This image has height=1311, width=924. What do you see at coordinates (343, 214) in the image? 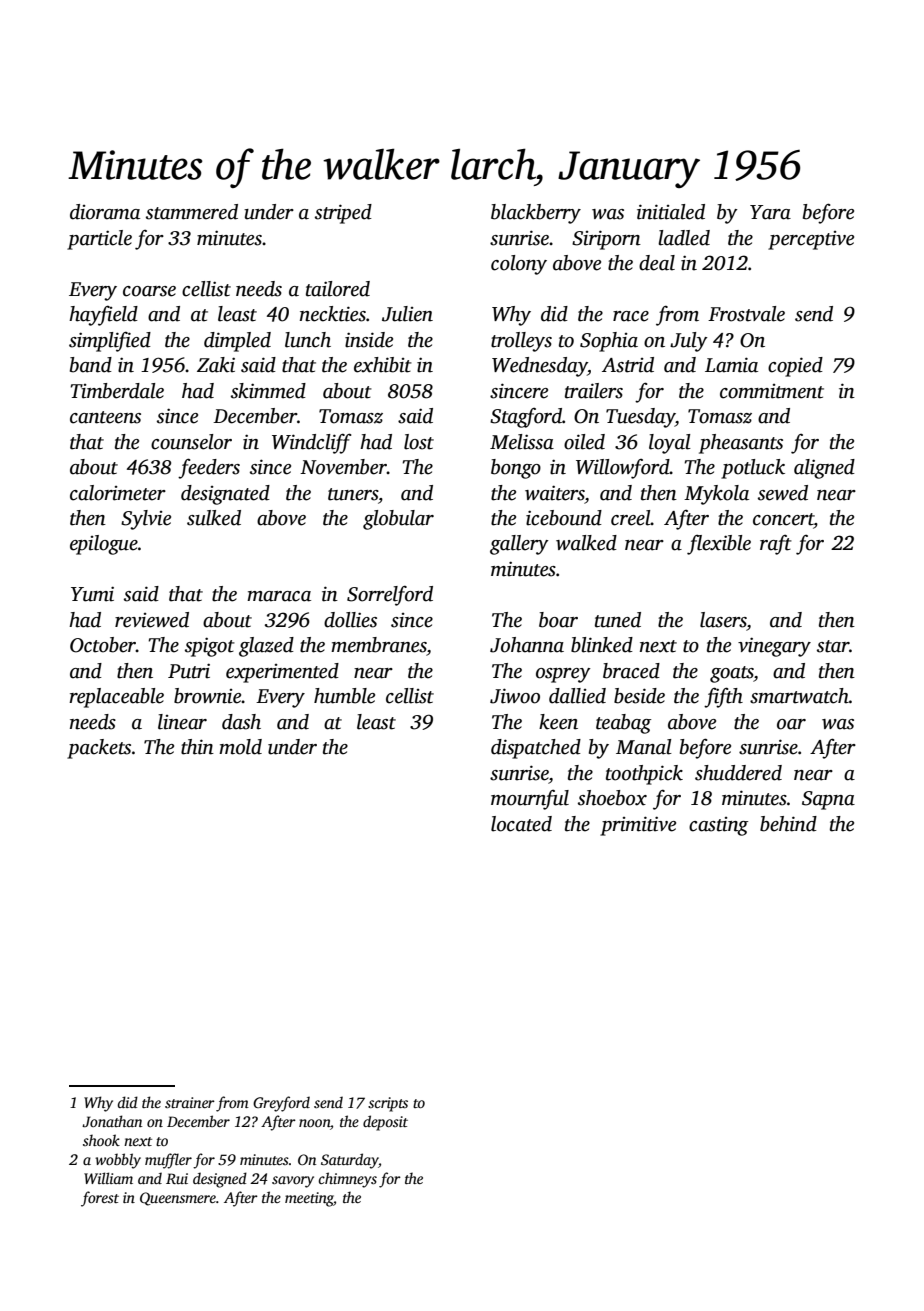
I see `striped` at bounding box center [343, 214].
